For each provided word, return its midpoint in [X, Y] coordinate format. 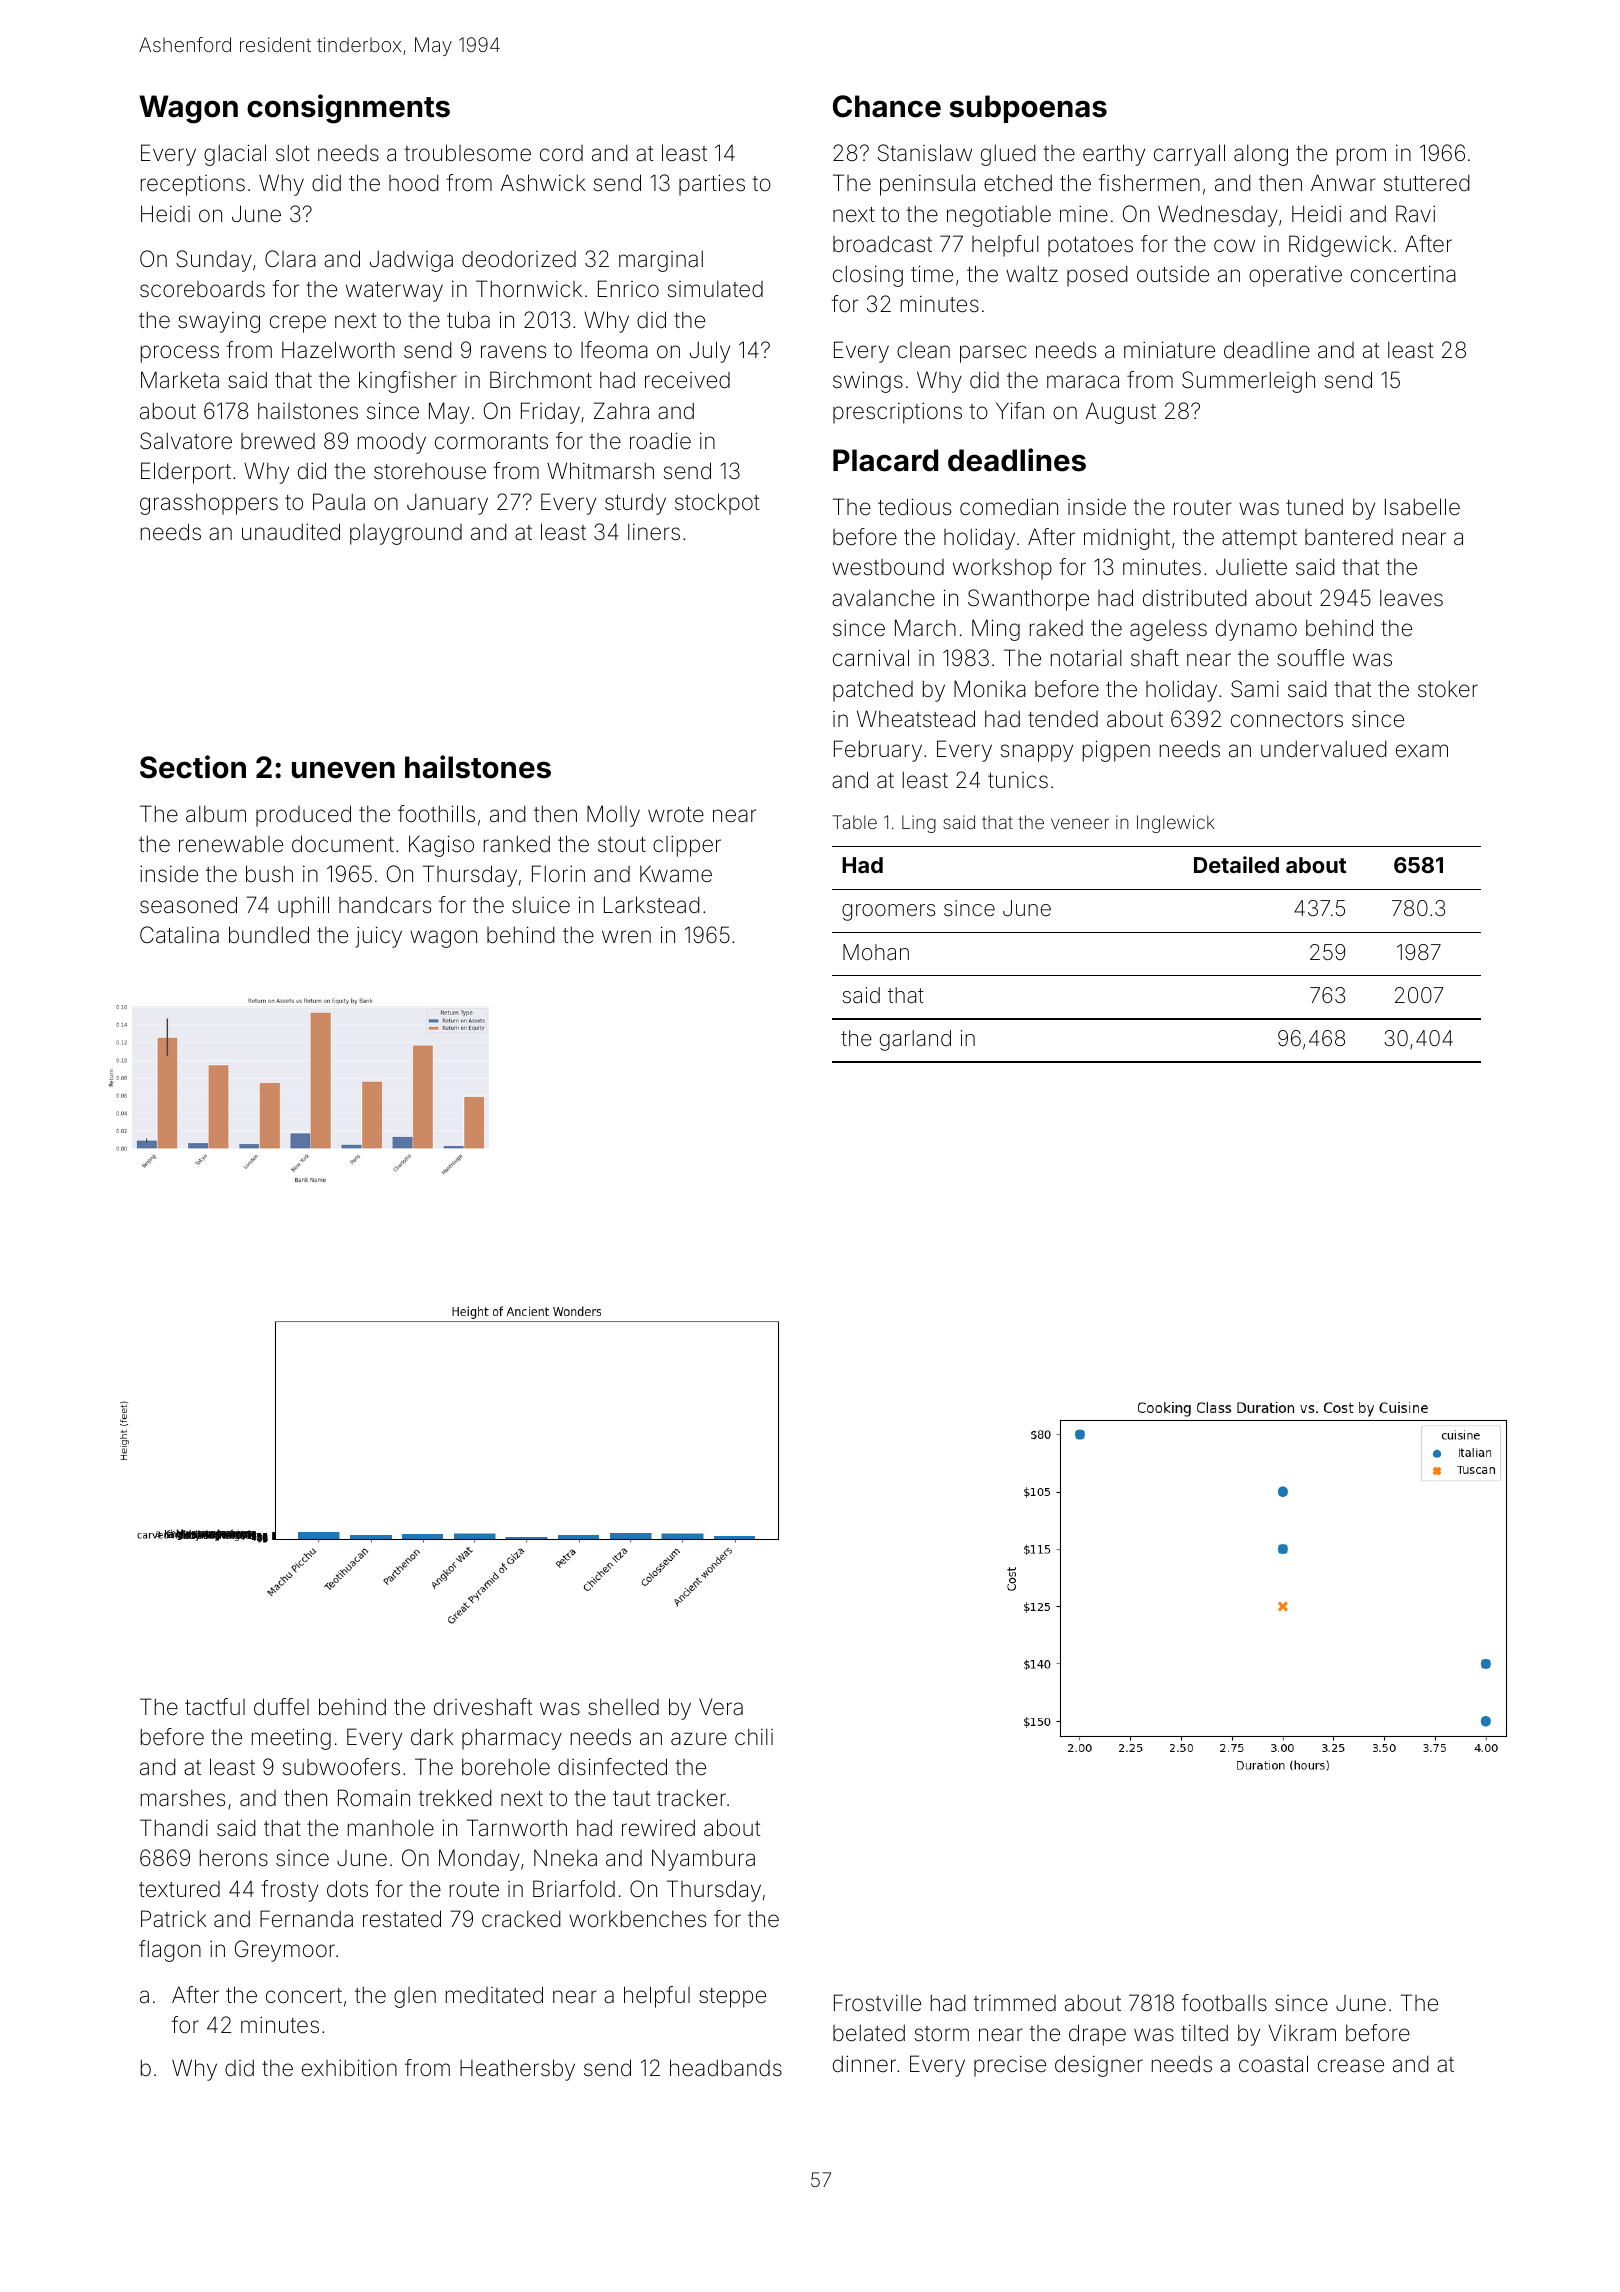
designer [1099, 2066]
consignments [348, 109]
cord [561, 153]
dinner [864, 2064]
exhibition [349, 2068]
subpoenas [1028, 109]
